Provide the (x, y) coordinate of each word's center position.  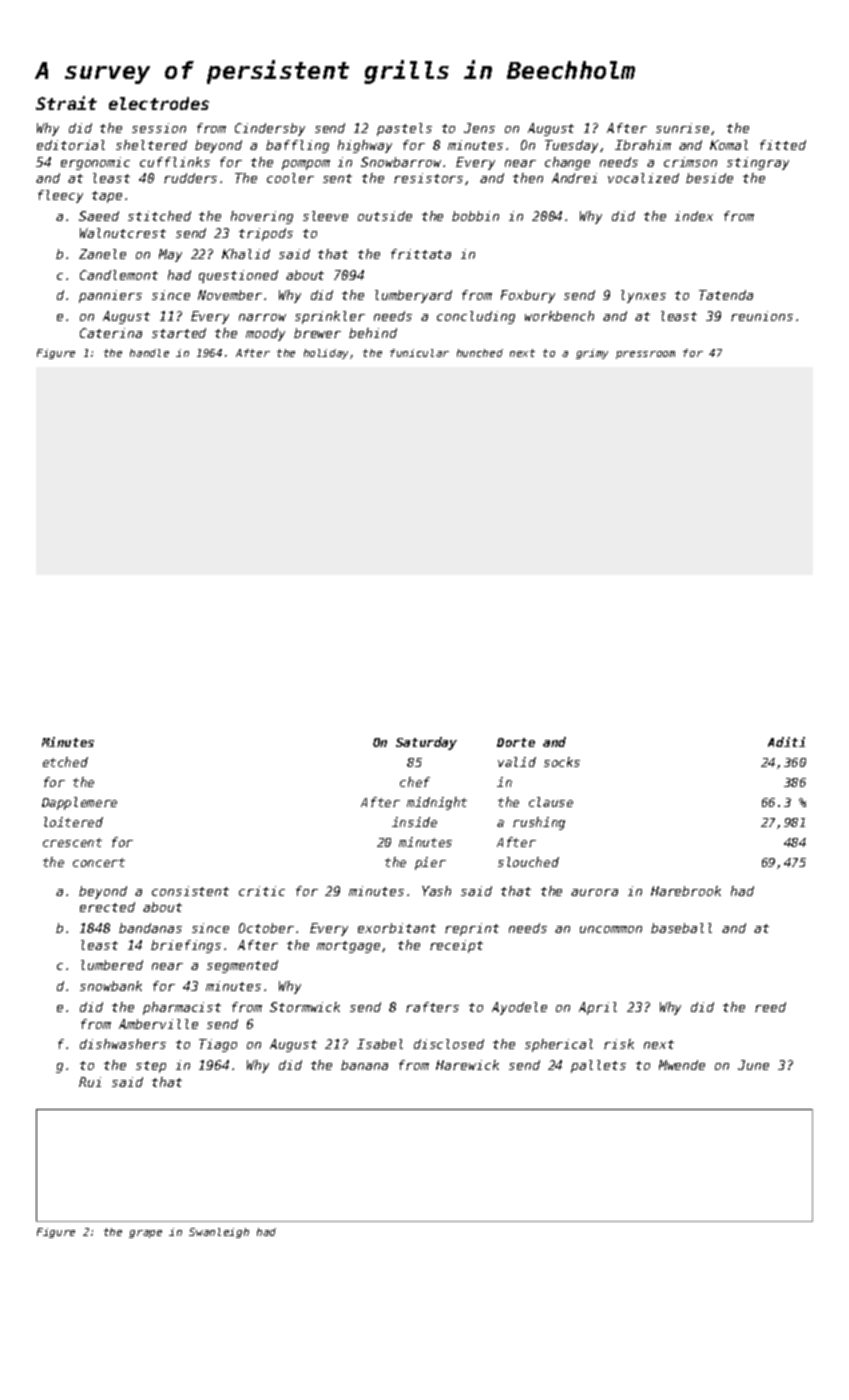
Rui (90, 1082)
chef (415, 782)
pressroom (645, 355)
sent (337, 178)
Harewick (467, 1065)
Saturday (426, 743)
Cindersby (270, 129)
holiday (326, 354)
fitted (783, 145)
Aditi (786, 742)
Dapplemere (79, 803)
